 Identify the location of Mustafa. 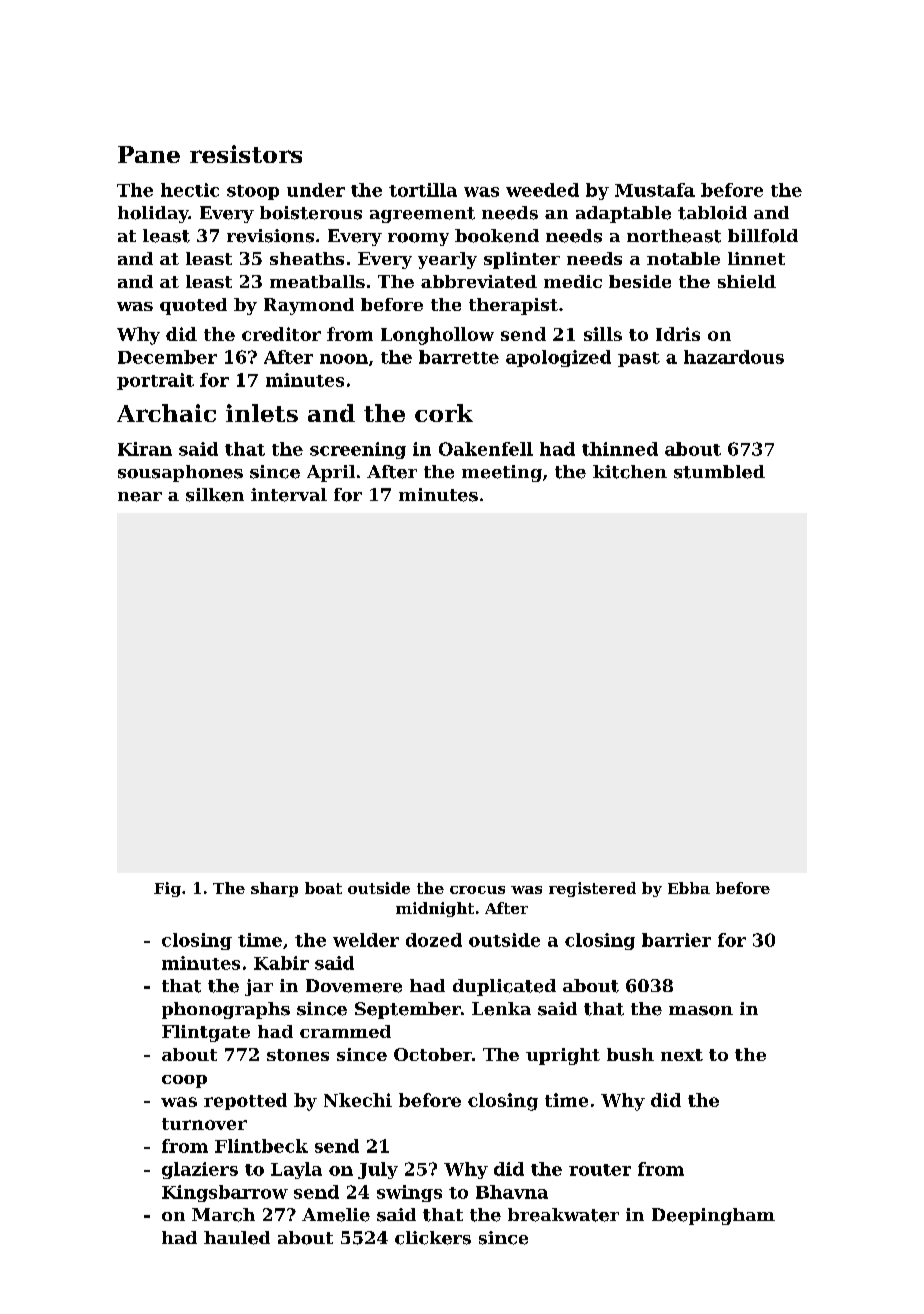
(655, 190).
